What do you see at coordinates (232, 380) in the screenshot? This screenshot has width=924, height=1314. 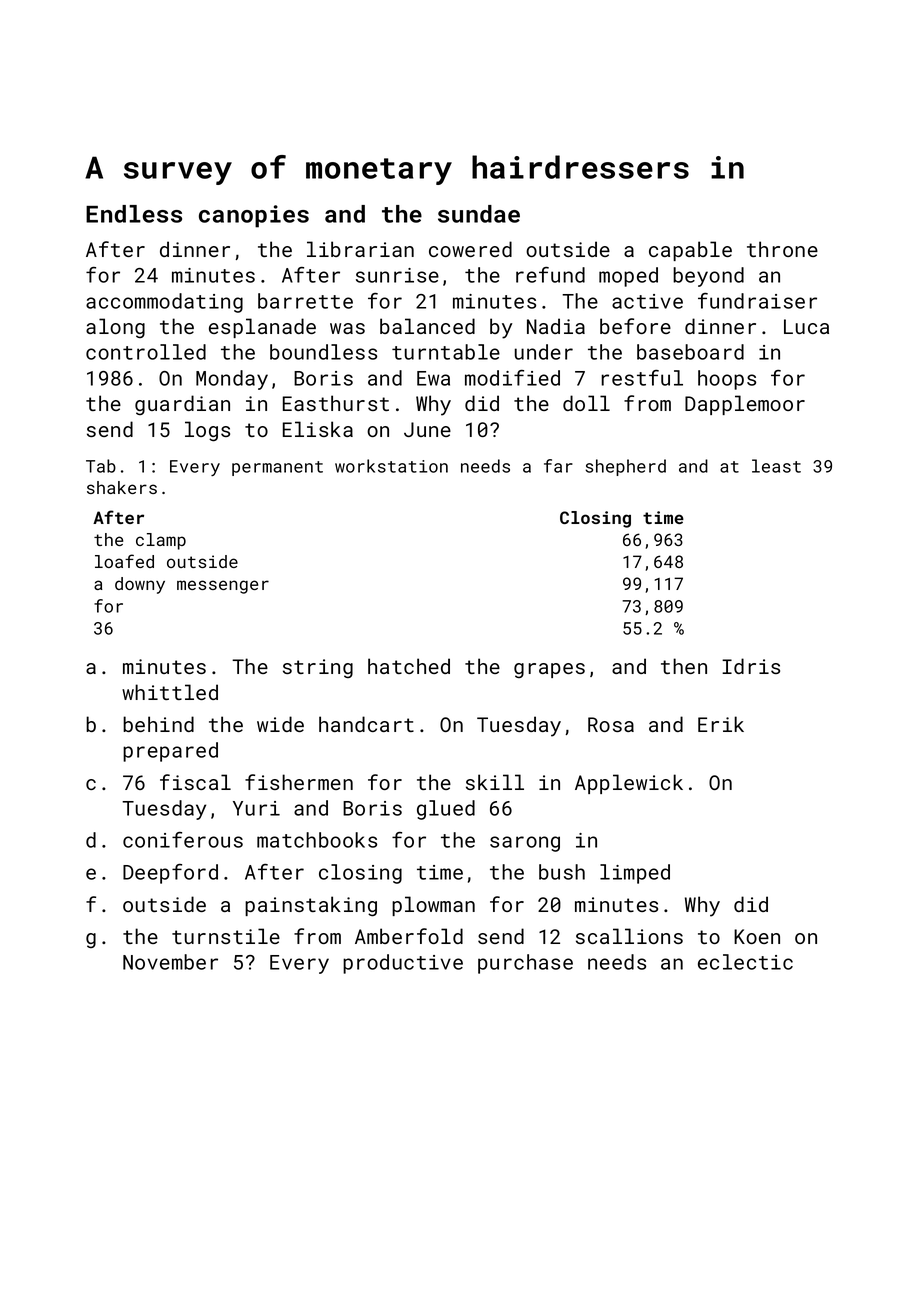 I see `Monday` at bounding box center [232, 380].
